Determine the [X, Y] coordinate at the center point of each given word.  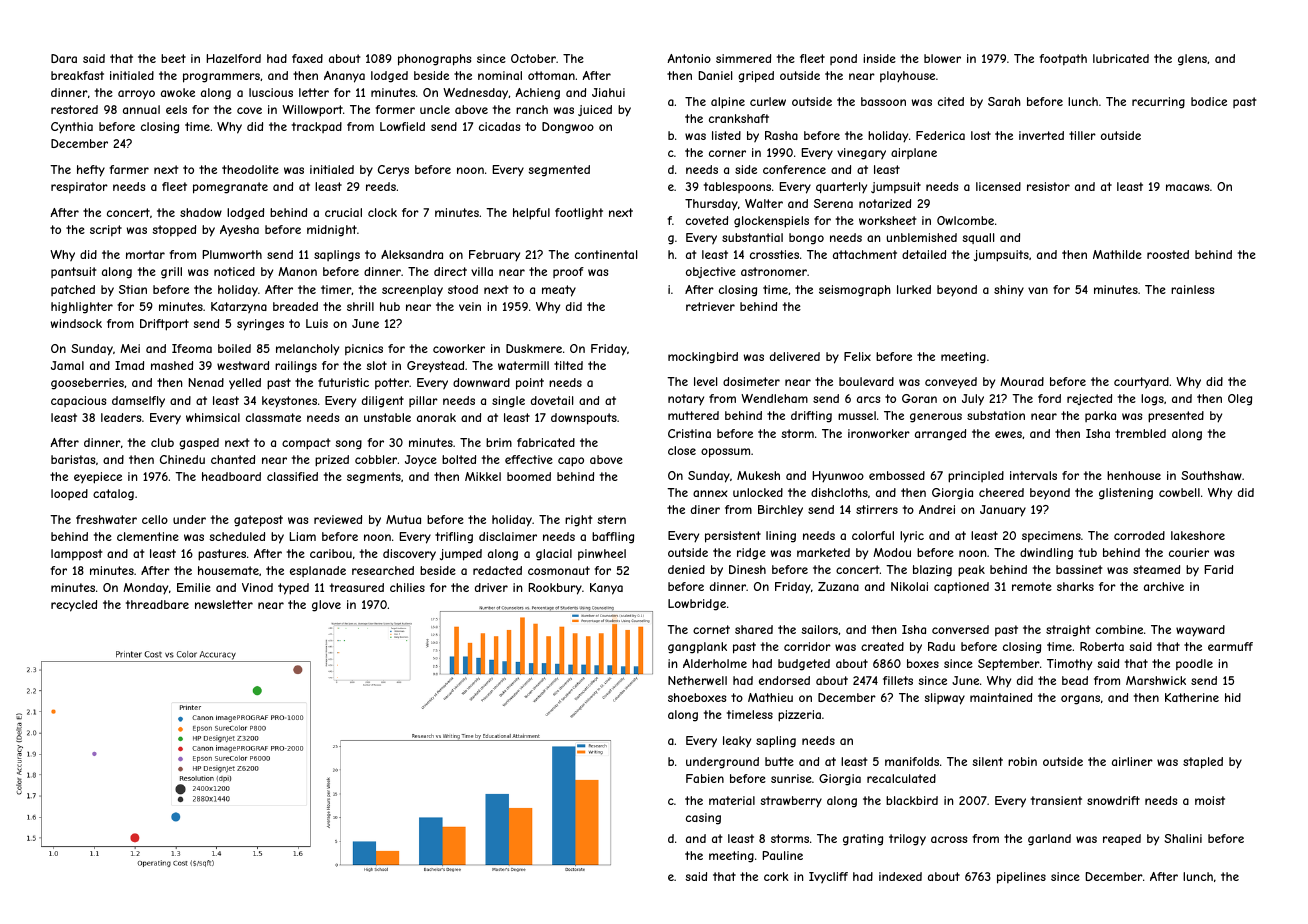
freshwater [106, 519]
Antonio [689, 58]
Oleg [1240, 400]
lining [781, 537]
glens [1192, 60]
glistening [1126, 494]
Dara [64, 58]
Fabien [705, 778]
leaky [737, 742]
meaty [559, 291]
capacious [78, 401]
